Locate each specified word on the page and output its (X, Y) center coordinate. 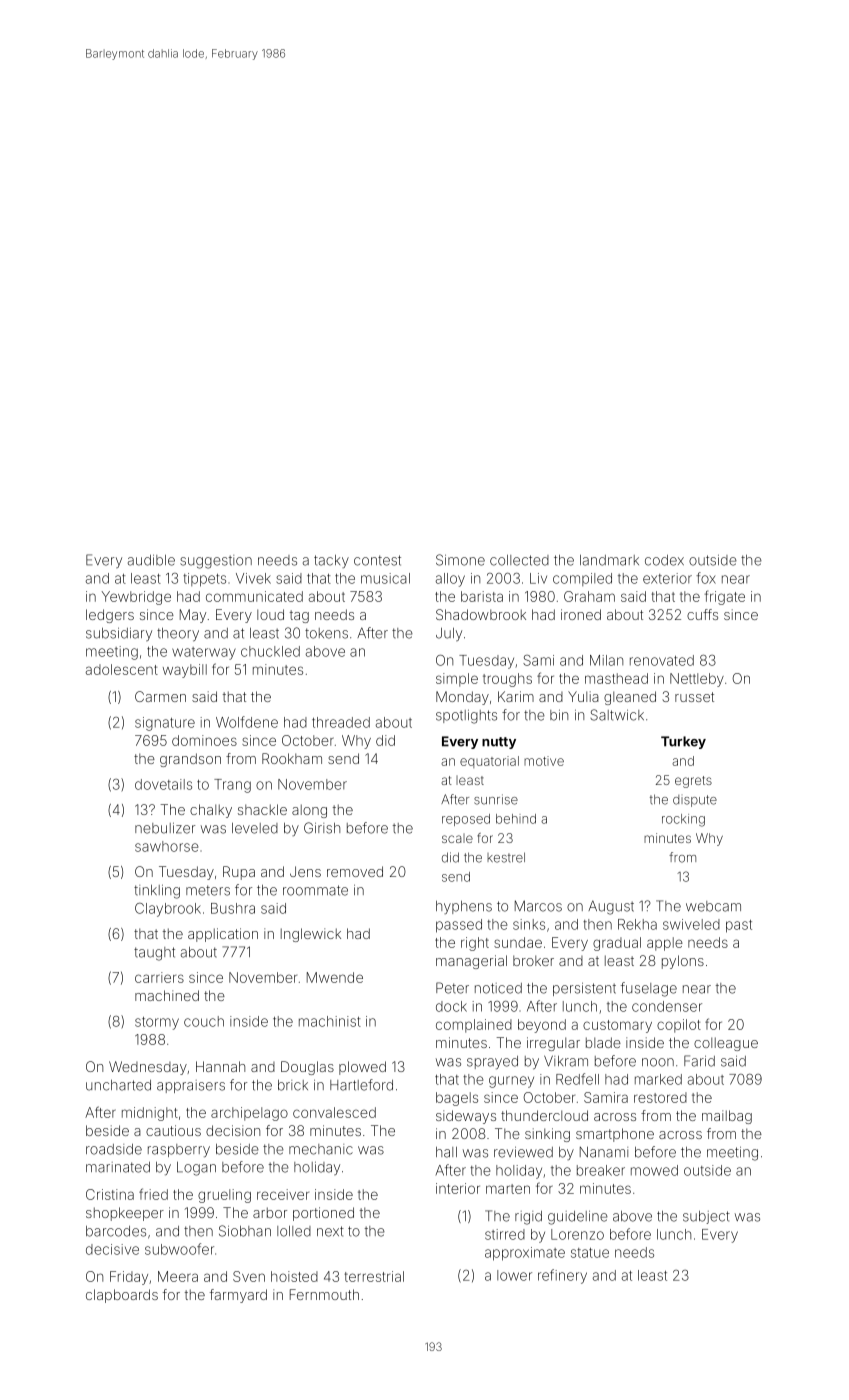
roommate (315, 890)
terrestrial (374, 1276)
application (223, 935)
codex (664, 560)
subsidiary (119, 634)
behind (516, 819)
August (611, 907)
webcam (713, 906)
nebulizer (165, 828)
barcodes (116, 1231)
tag (299, 616)
